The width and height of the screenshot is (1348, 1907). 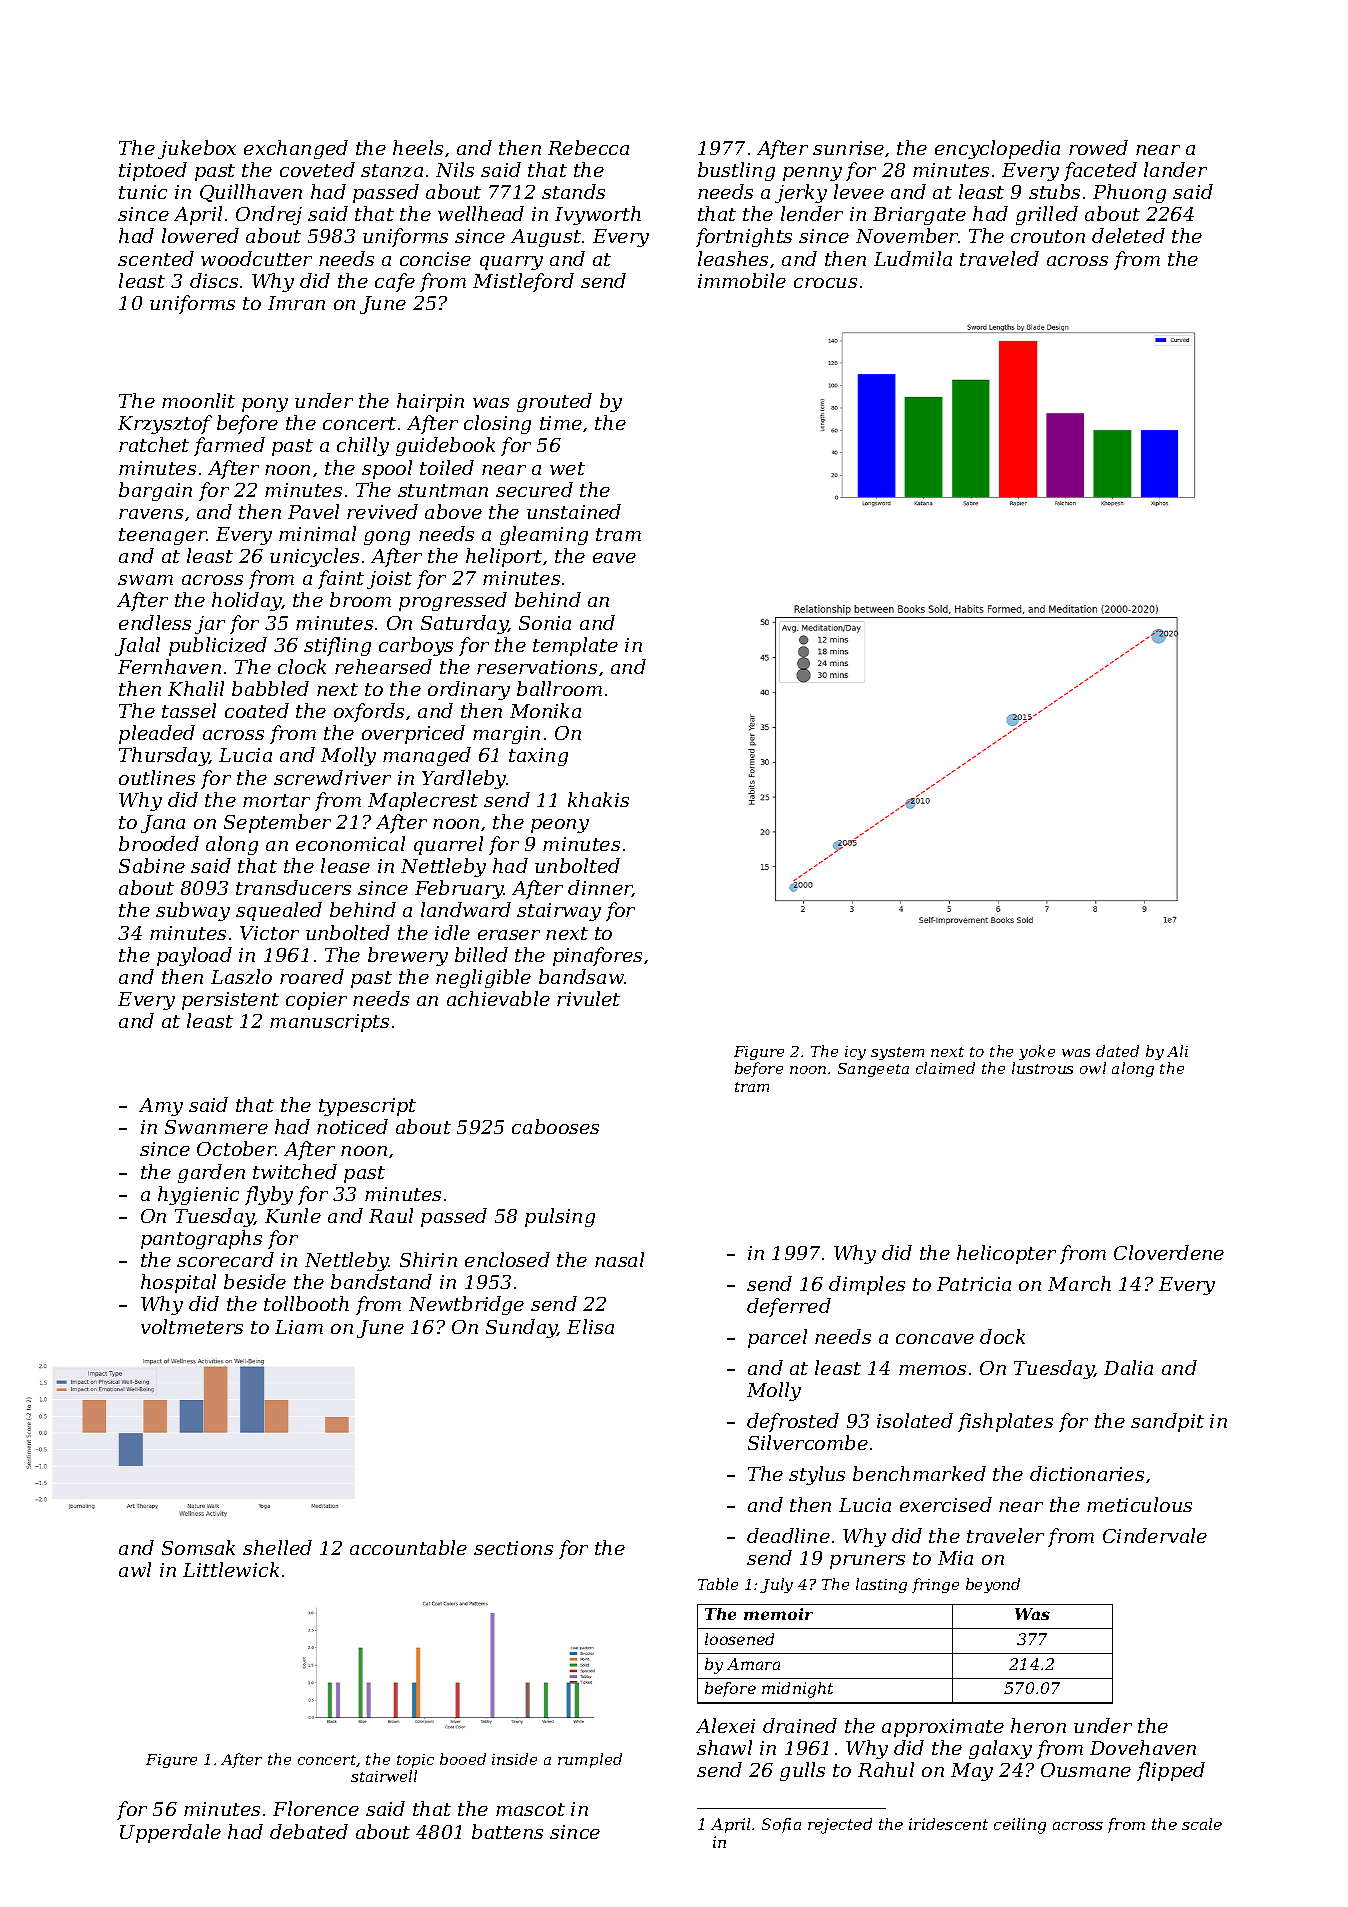 I want to click on guidebook, so click(x=445, y=446).
